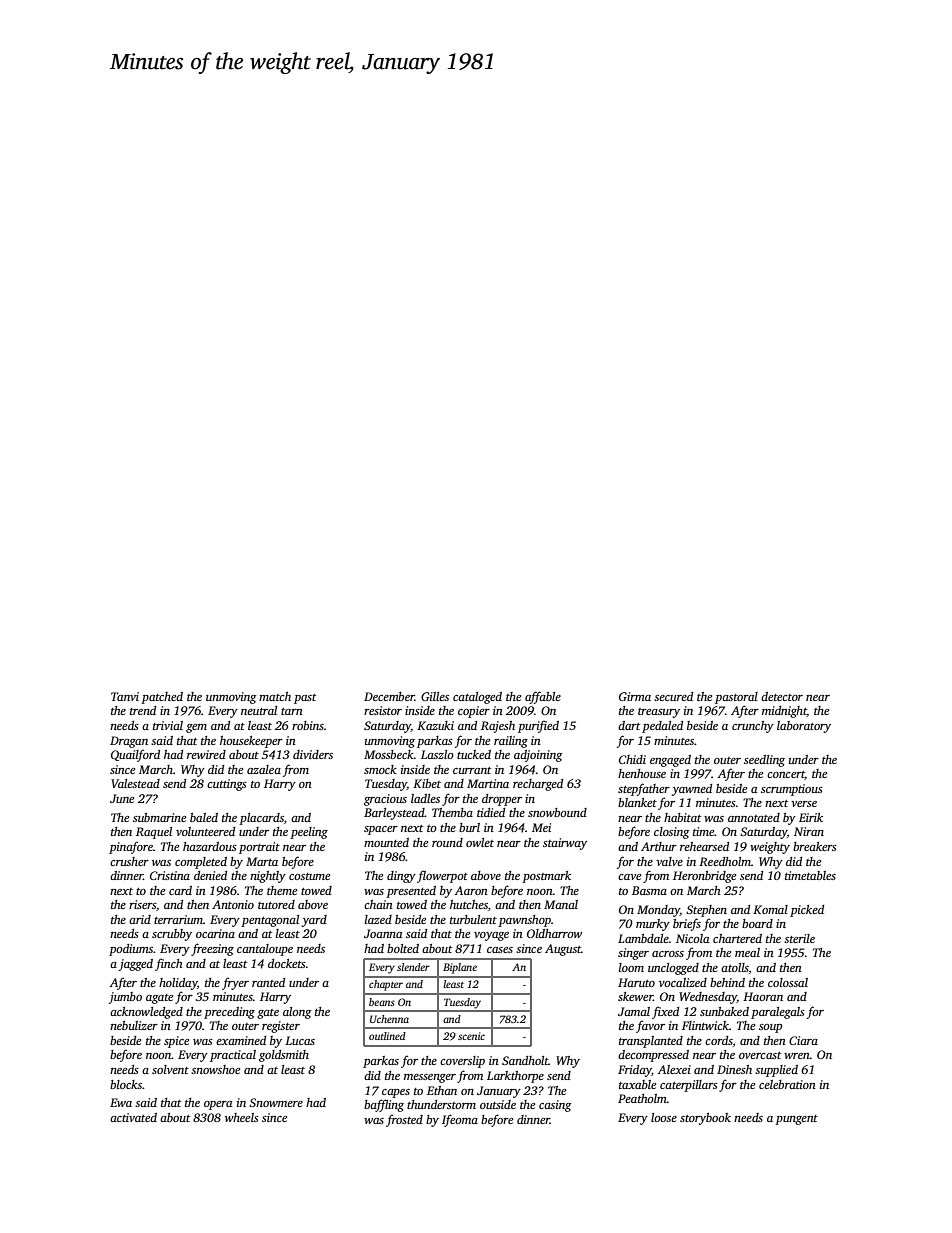 This document has height=1233, width=952. Describe the element at coordinates (125, 696) in the document. I see `Tanvi` at that location.
